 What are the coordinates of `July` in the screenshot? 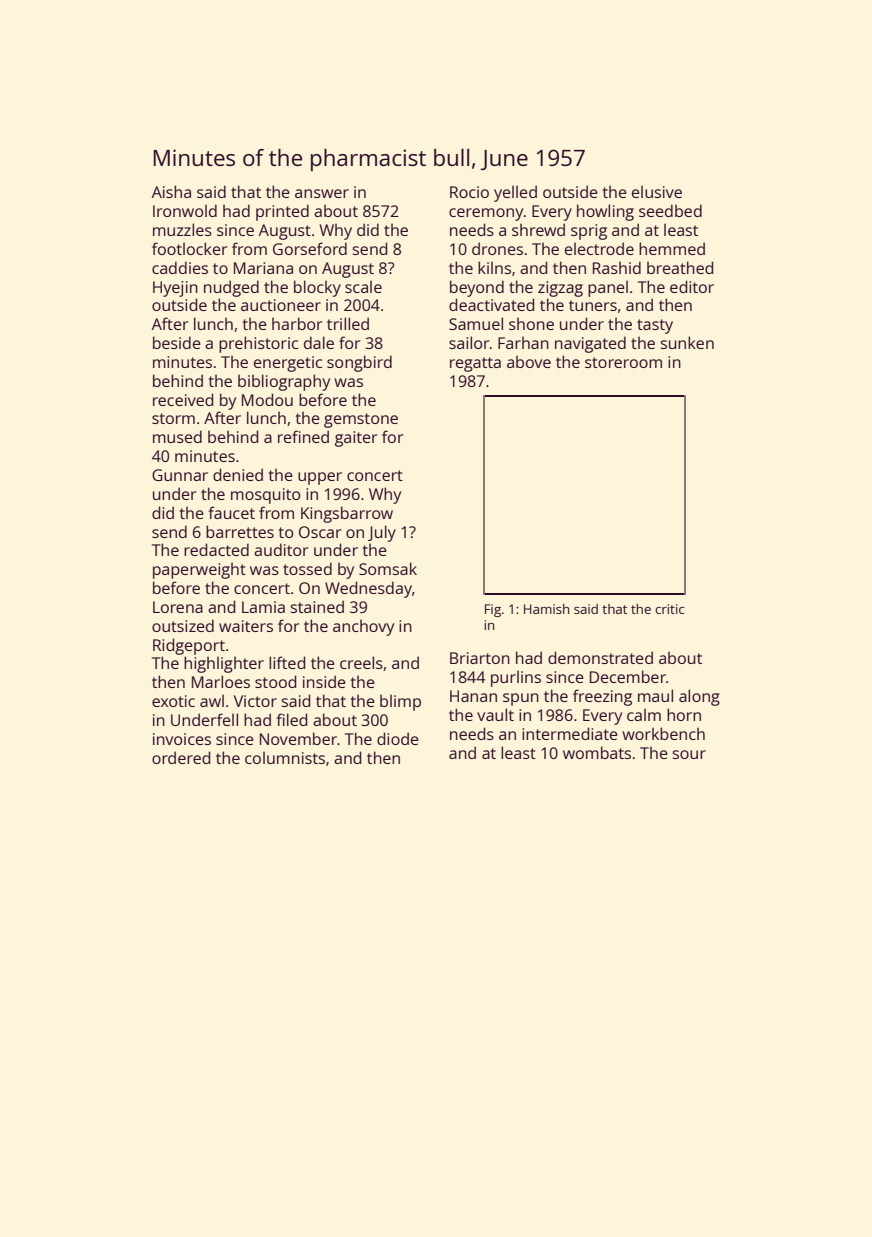 It's located at (382, 533).
